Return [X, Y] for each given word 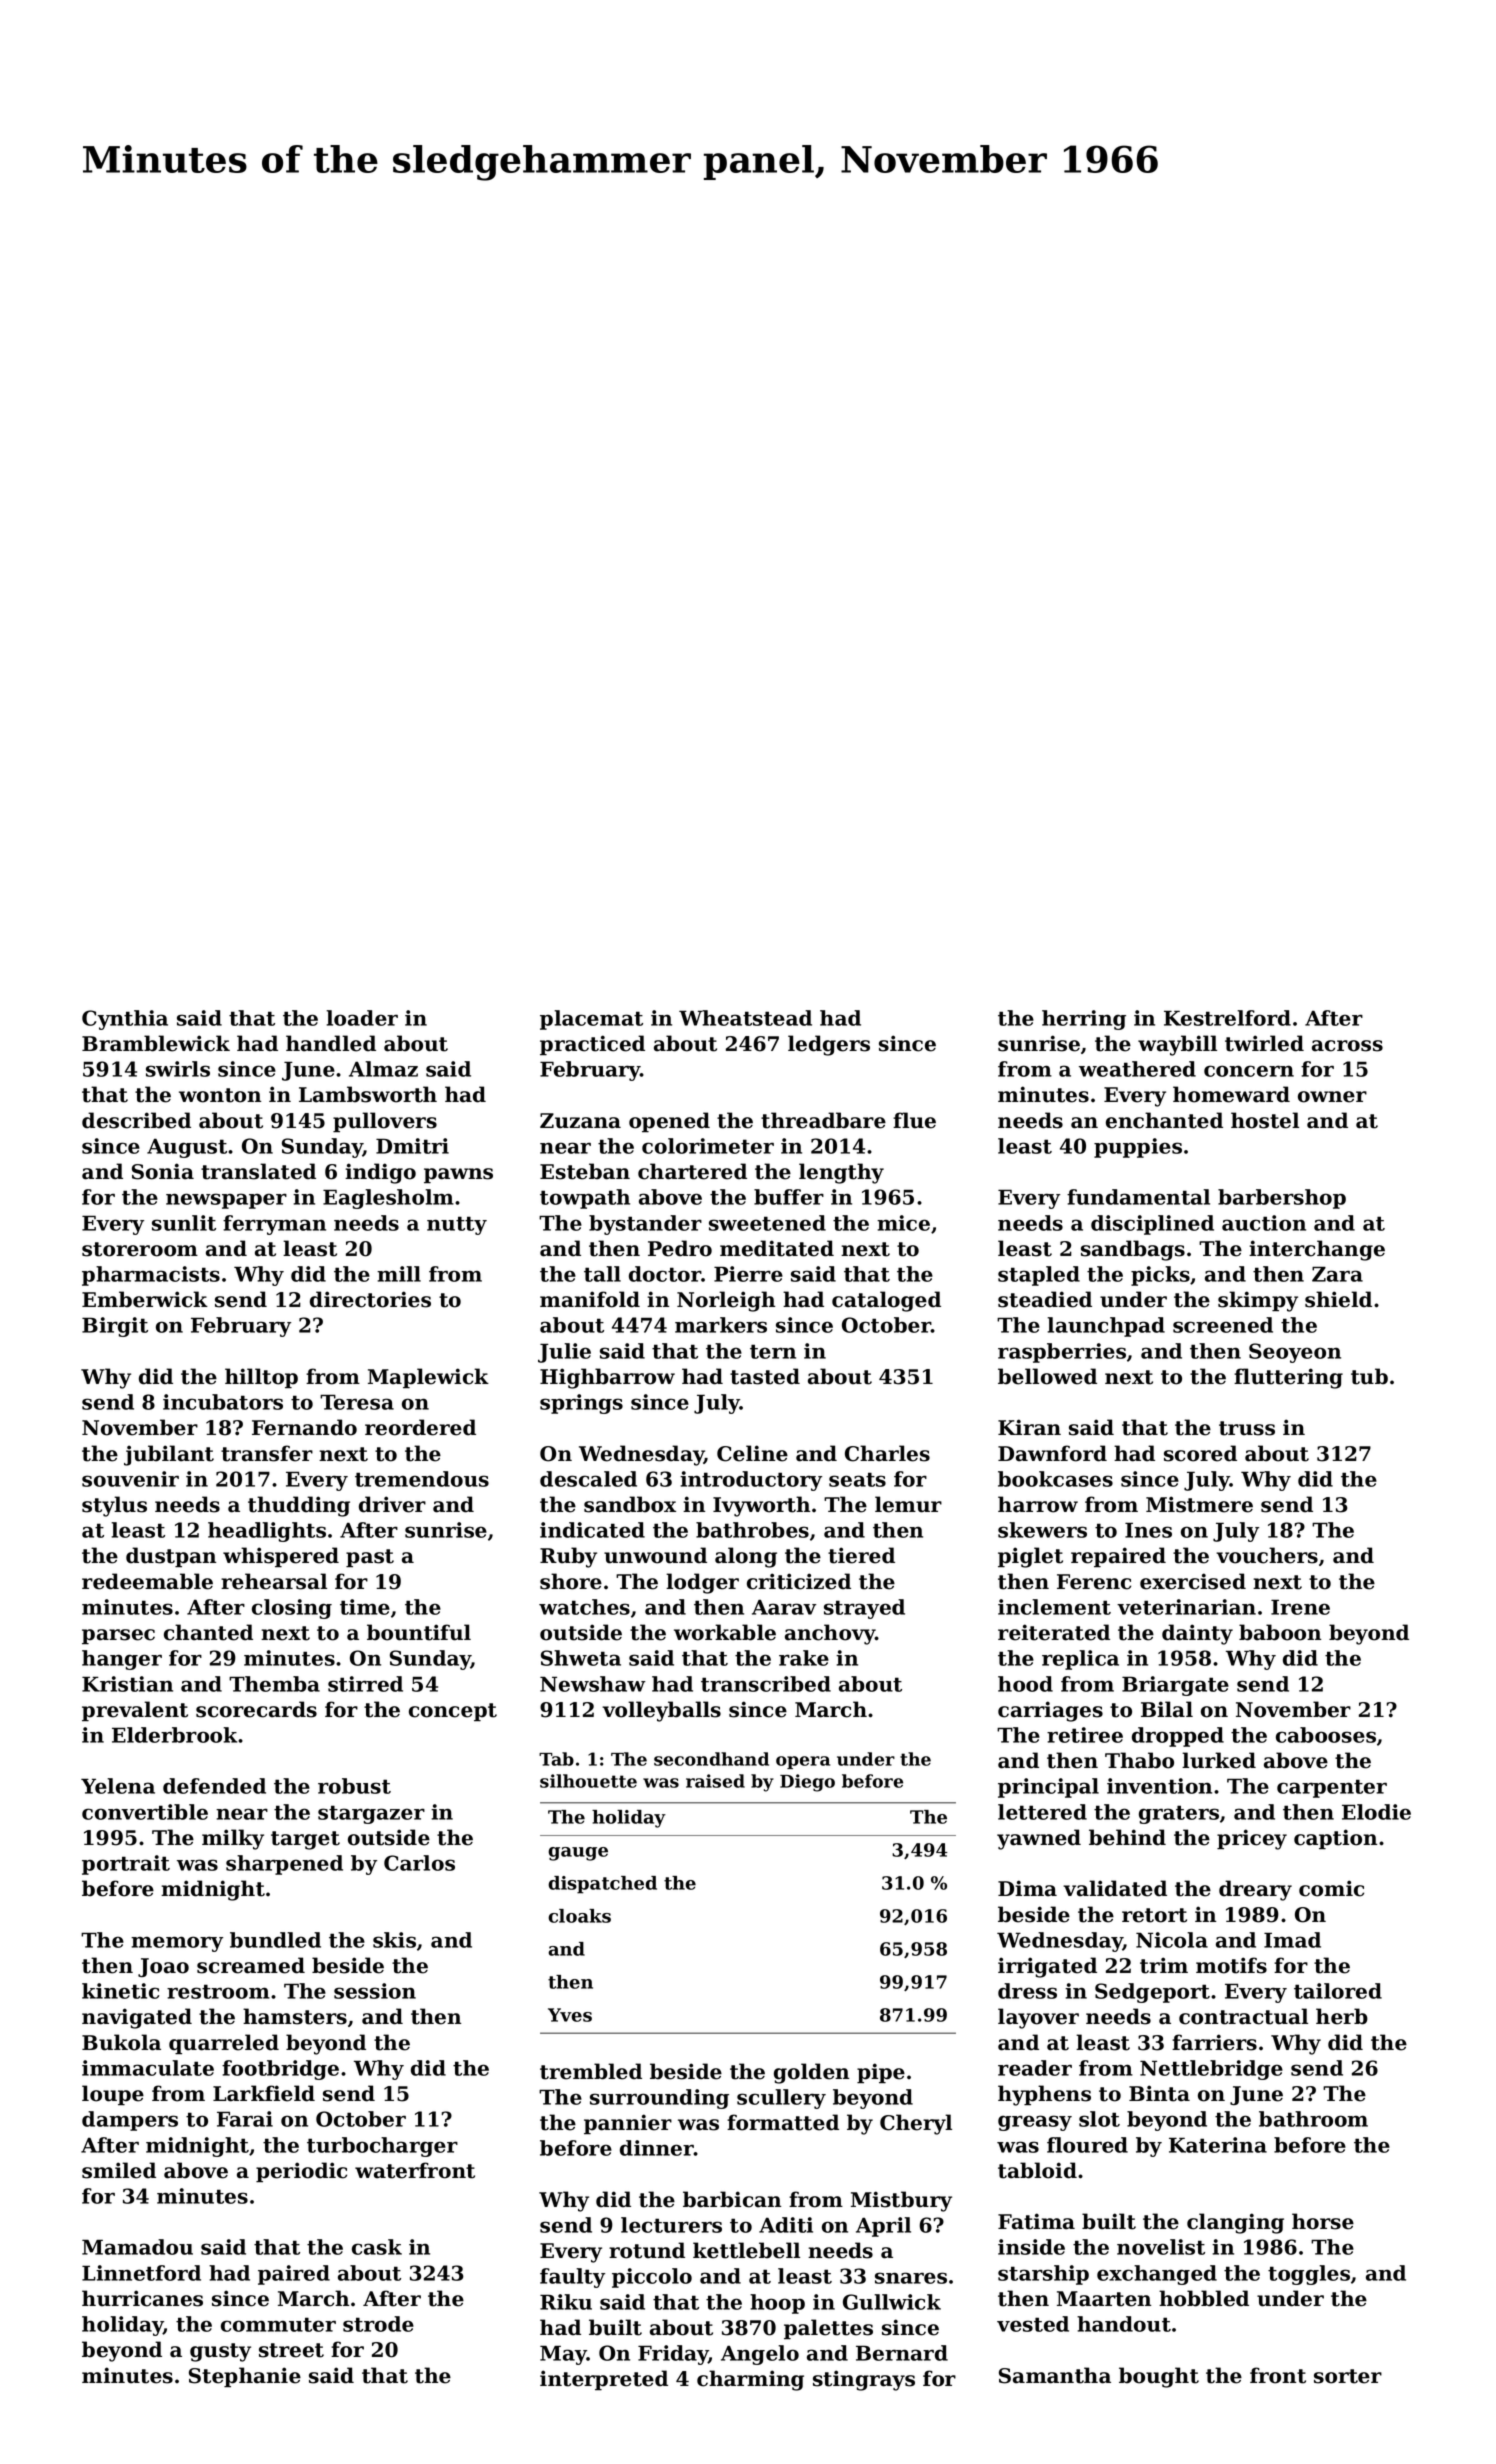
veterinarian [1186, 1607]
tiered [861, 1555]
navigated [137, 2018]
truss [1247, 1428]
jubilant [169, 1455]
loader [362, 1018]
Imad [1292, 1940]
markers [721, 1325]
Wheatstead [745, 1018]
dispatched [602, 1885]
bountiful [419, 1632]
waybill [1177, 1045]
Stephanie [245, 2377]
